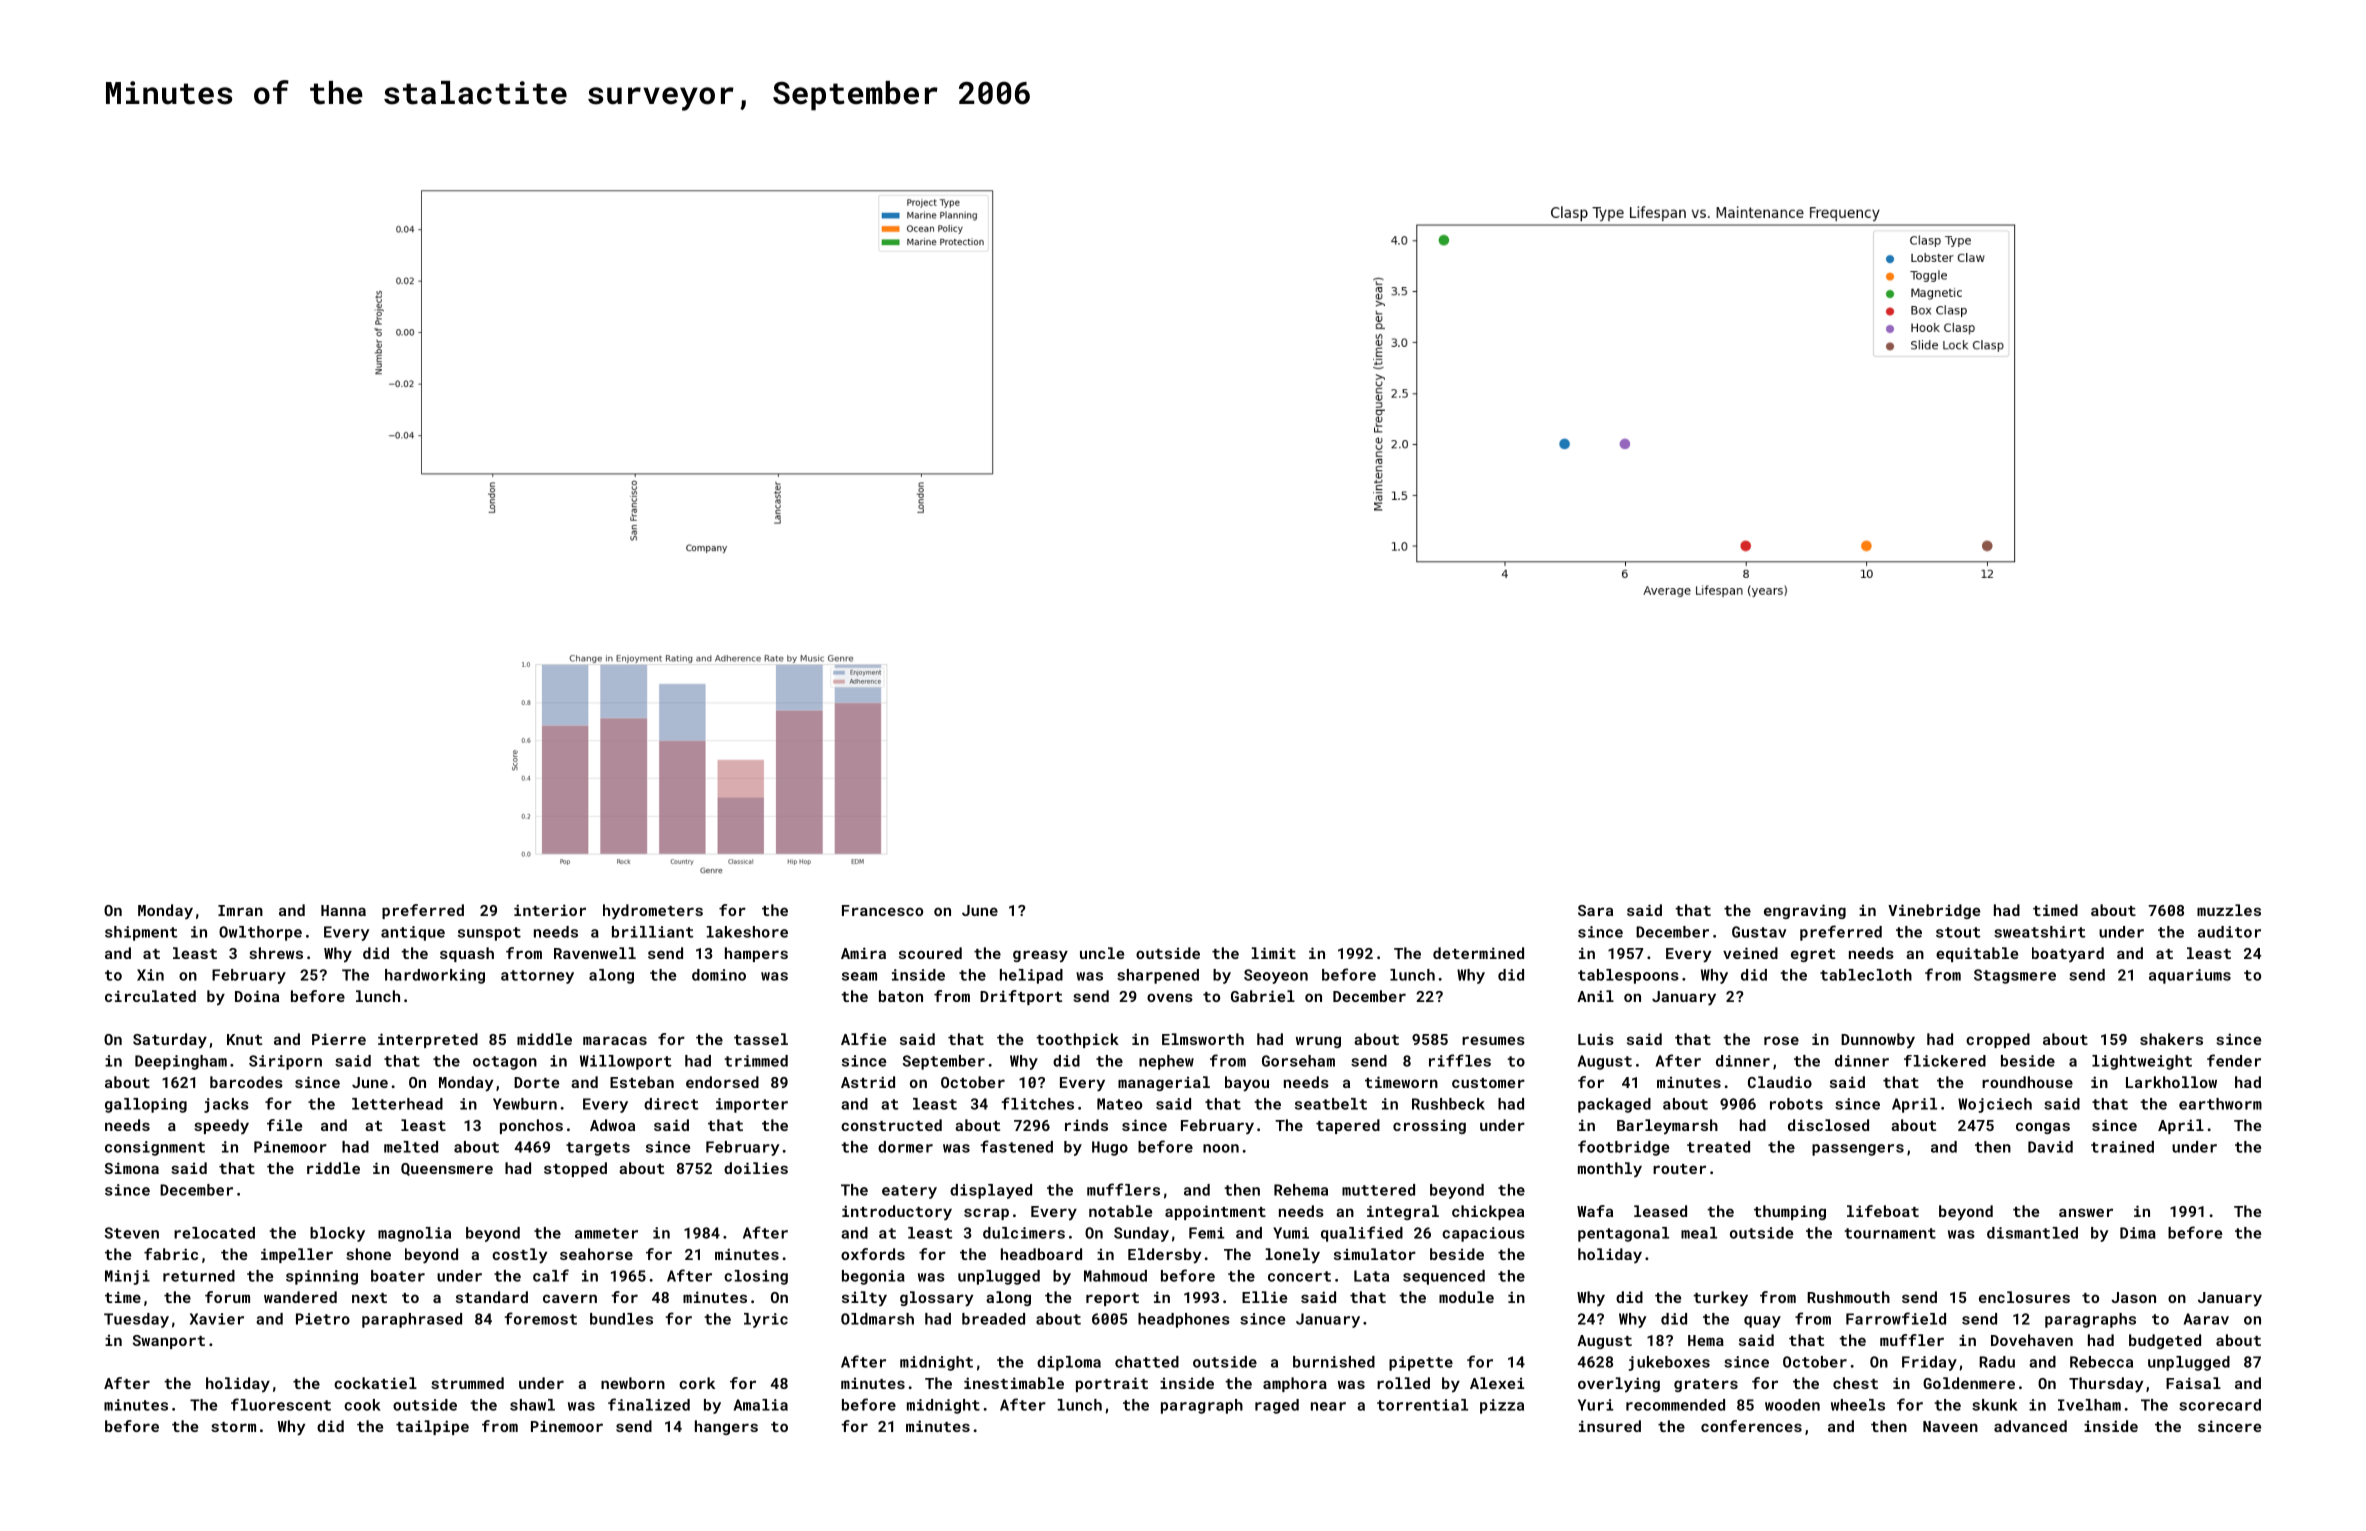 This screenshot has width=2366, height=1531. Describe the element at coordinates (233, 1427) in the screenshot. I see `storm` at that location.
